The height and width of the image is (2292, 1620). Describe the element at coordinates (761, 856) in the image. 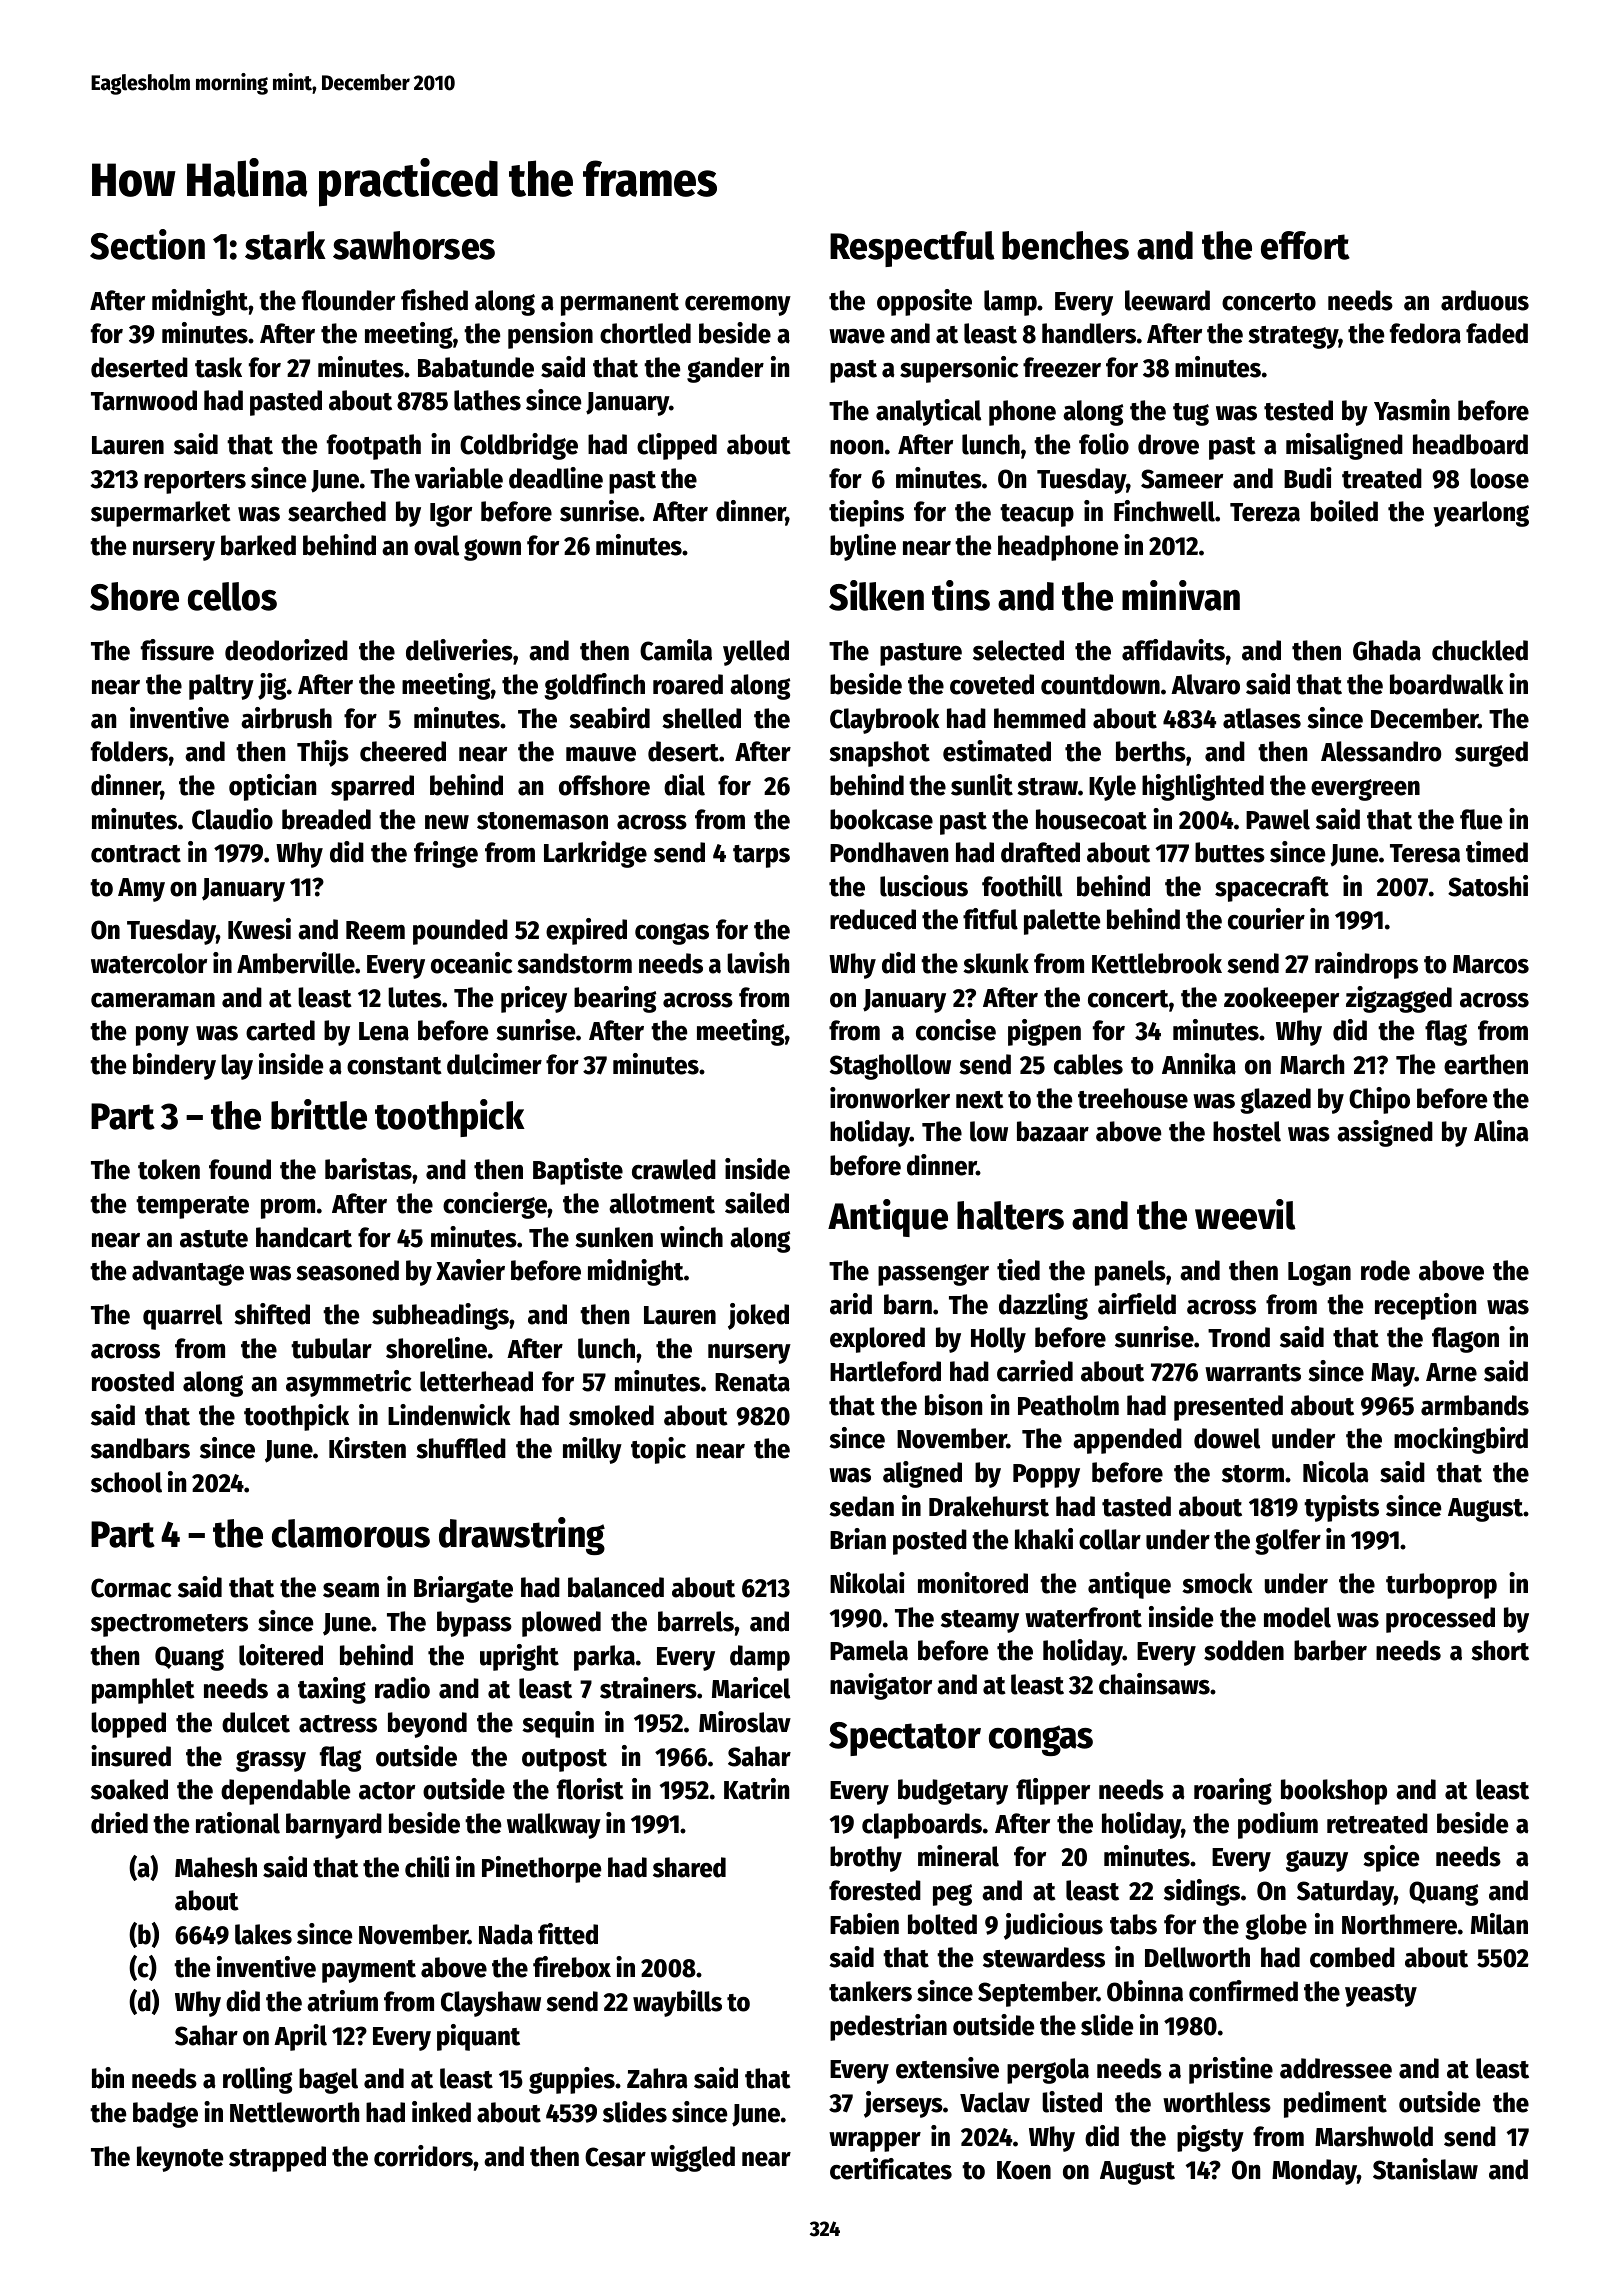

I see `tarps` at that location.
